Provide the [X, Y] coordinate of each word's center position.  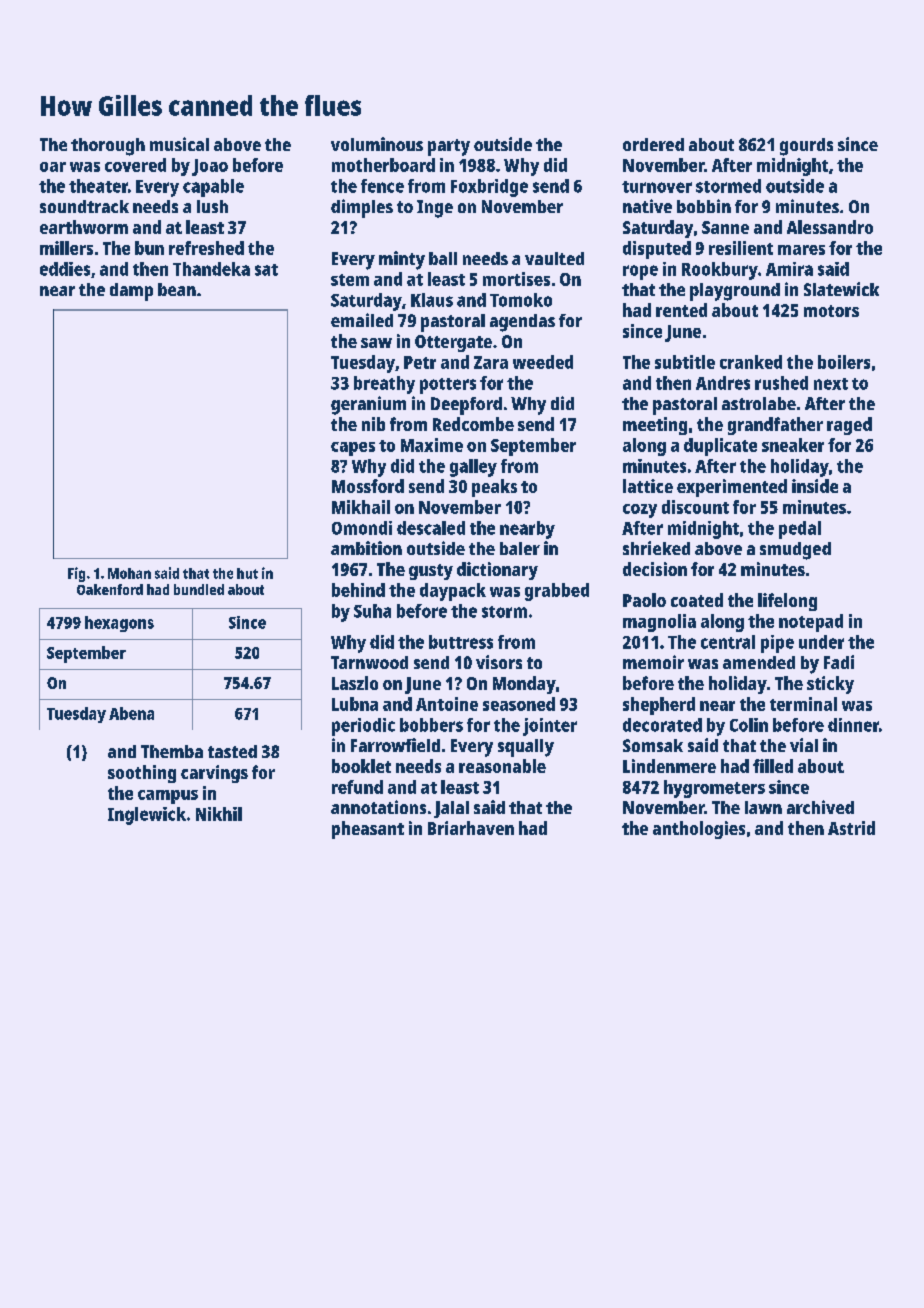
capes [353, 449]
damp [131, 292]
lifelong [787, 602]
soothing [142, 774]
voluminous [377, 144]
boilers [844, 362]
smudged [795, 551]
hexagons [119, 624]
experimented [732, 488]
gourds [806, 147]
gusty [431, 572]
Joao [210, 167]
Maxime [432, 445]
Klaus [432, 300]
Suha [372, 611]
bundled [199, 589]
